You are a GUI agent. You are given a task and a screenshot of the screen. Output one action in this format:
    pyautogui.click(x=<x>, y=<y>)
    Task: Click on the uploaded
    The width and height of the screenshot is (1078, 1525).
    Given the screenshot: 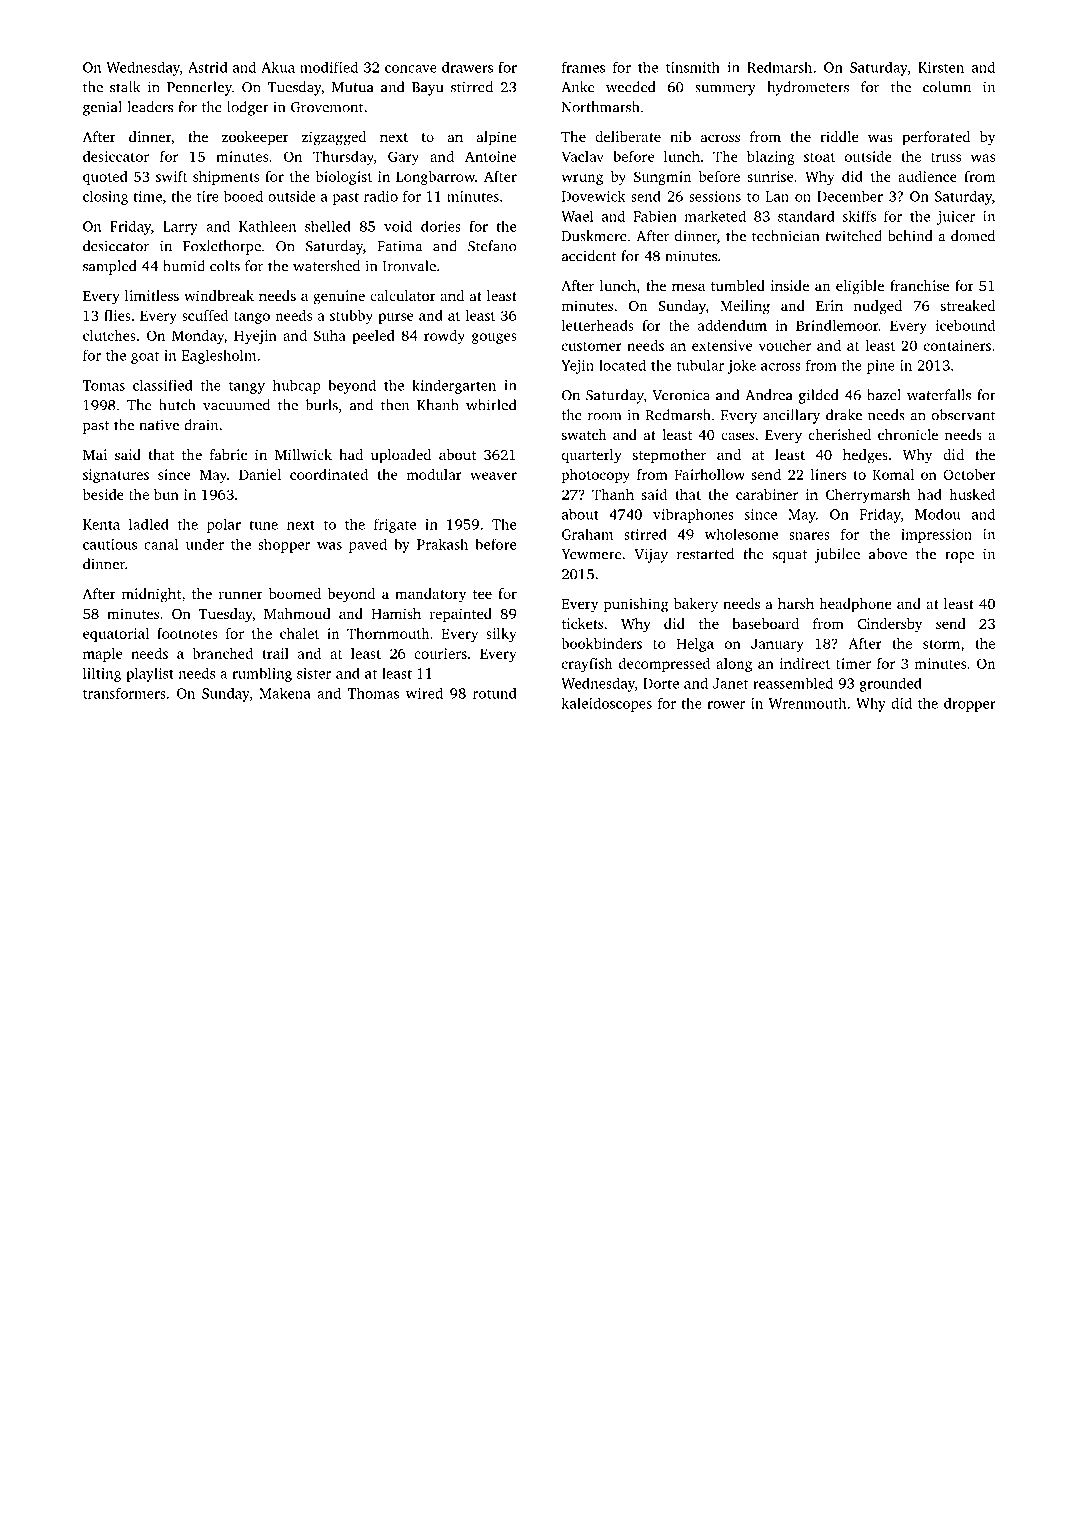 What is the action you would take?
    pyautogui.click(x=401, y=456)
